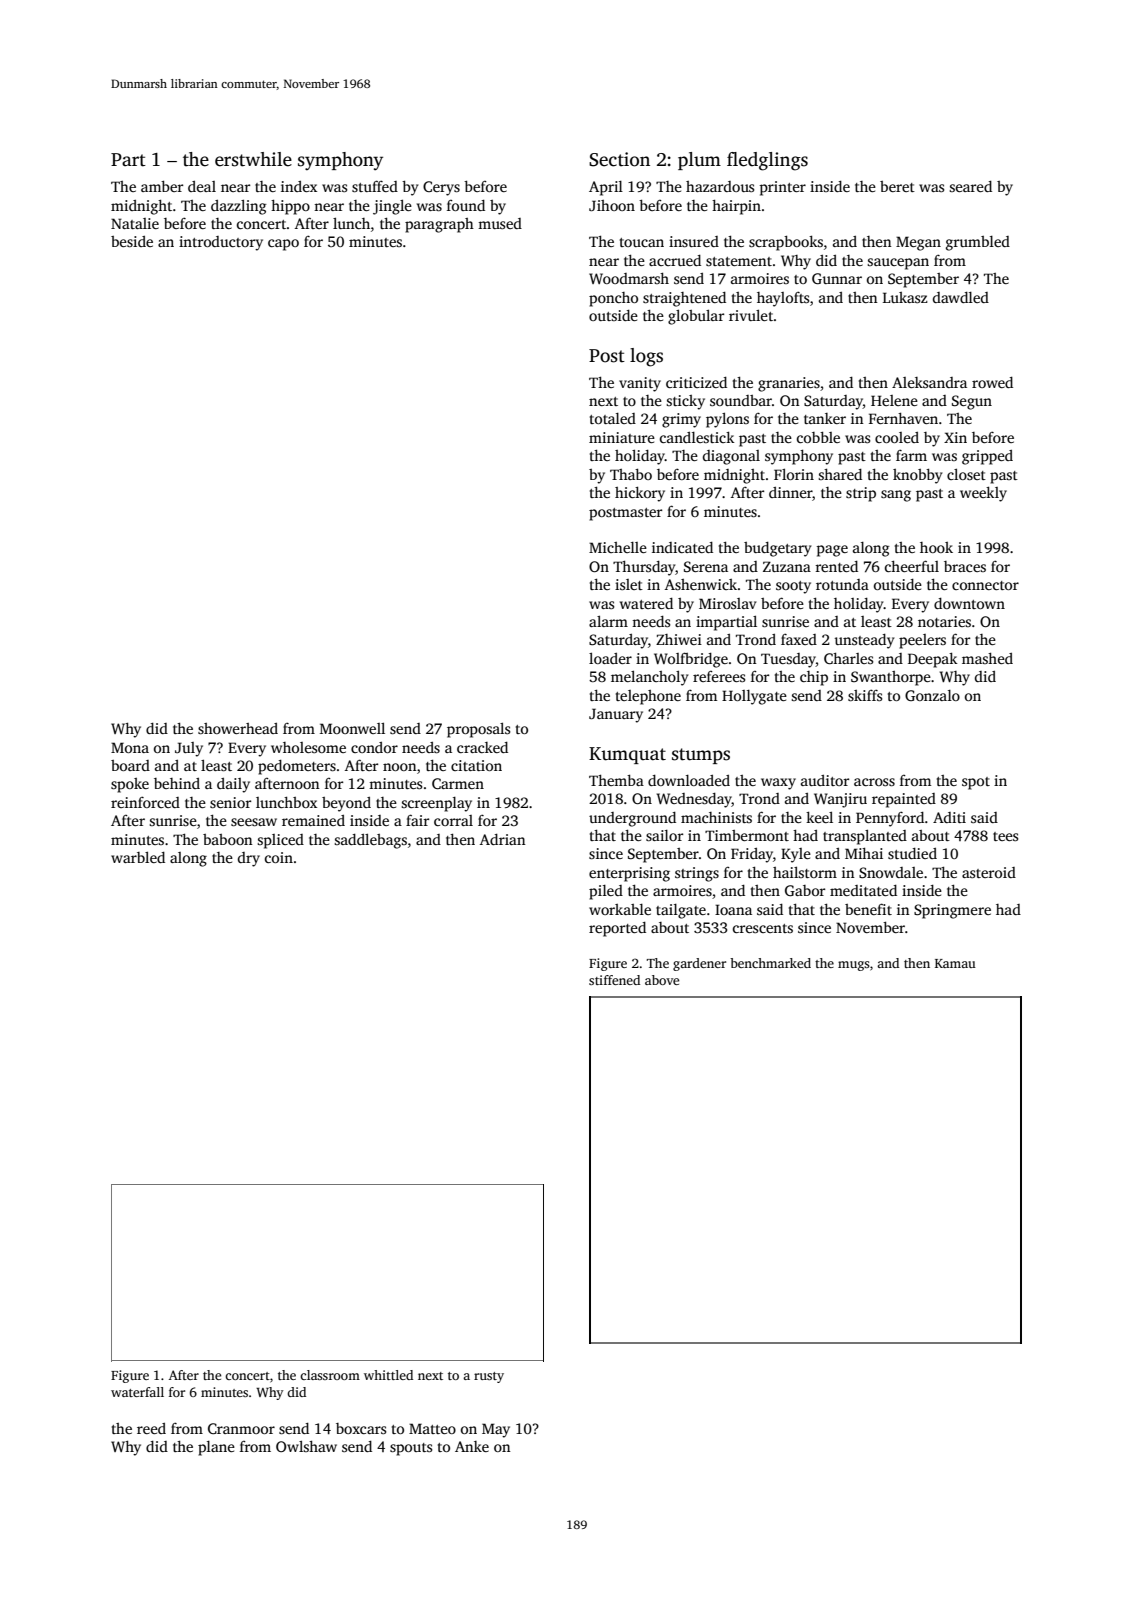  I want to click on Cerys, so click(441, 188).
